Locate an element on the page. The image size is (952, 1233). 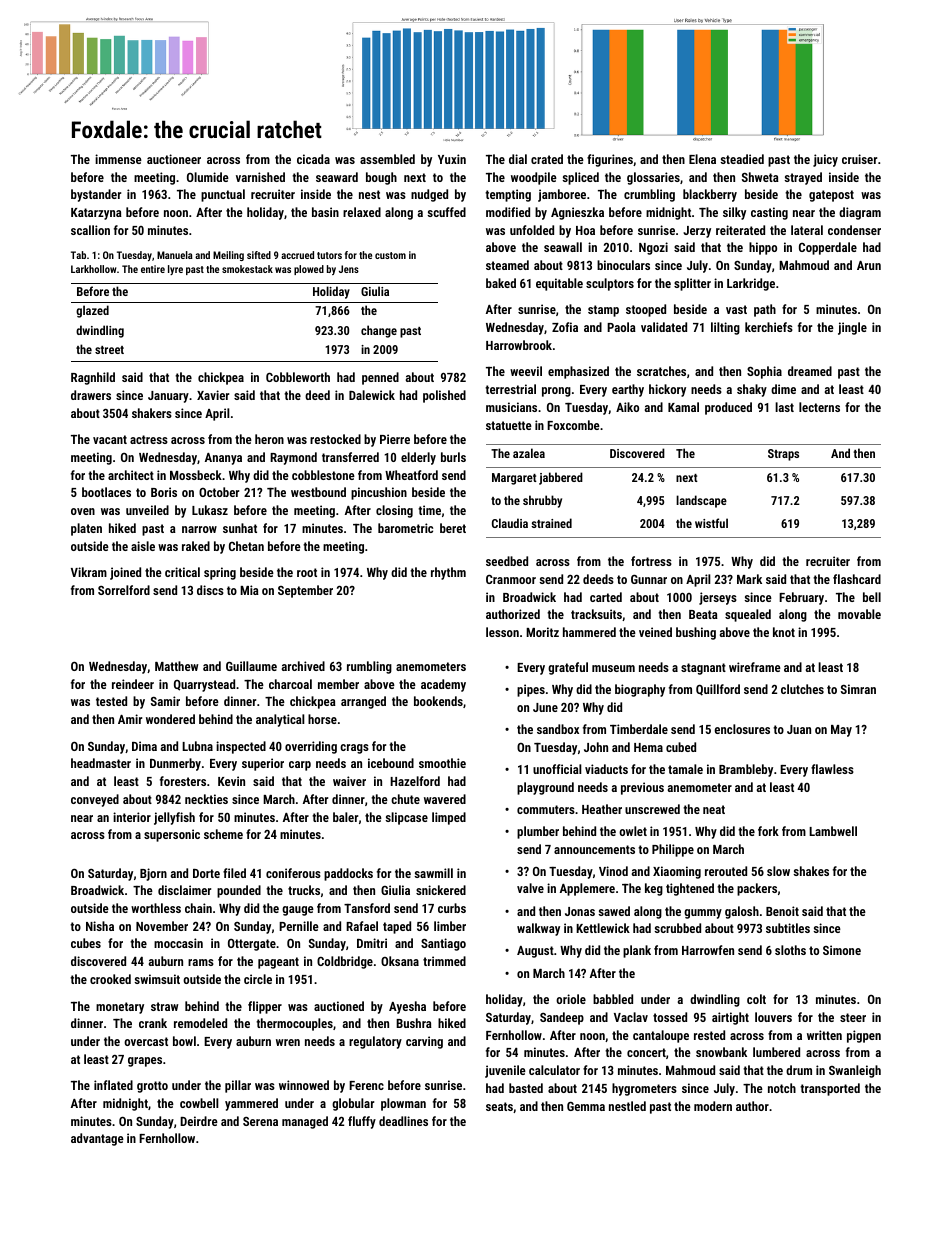
punctual is located at coordinates (223, 195).
